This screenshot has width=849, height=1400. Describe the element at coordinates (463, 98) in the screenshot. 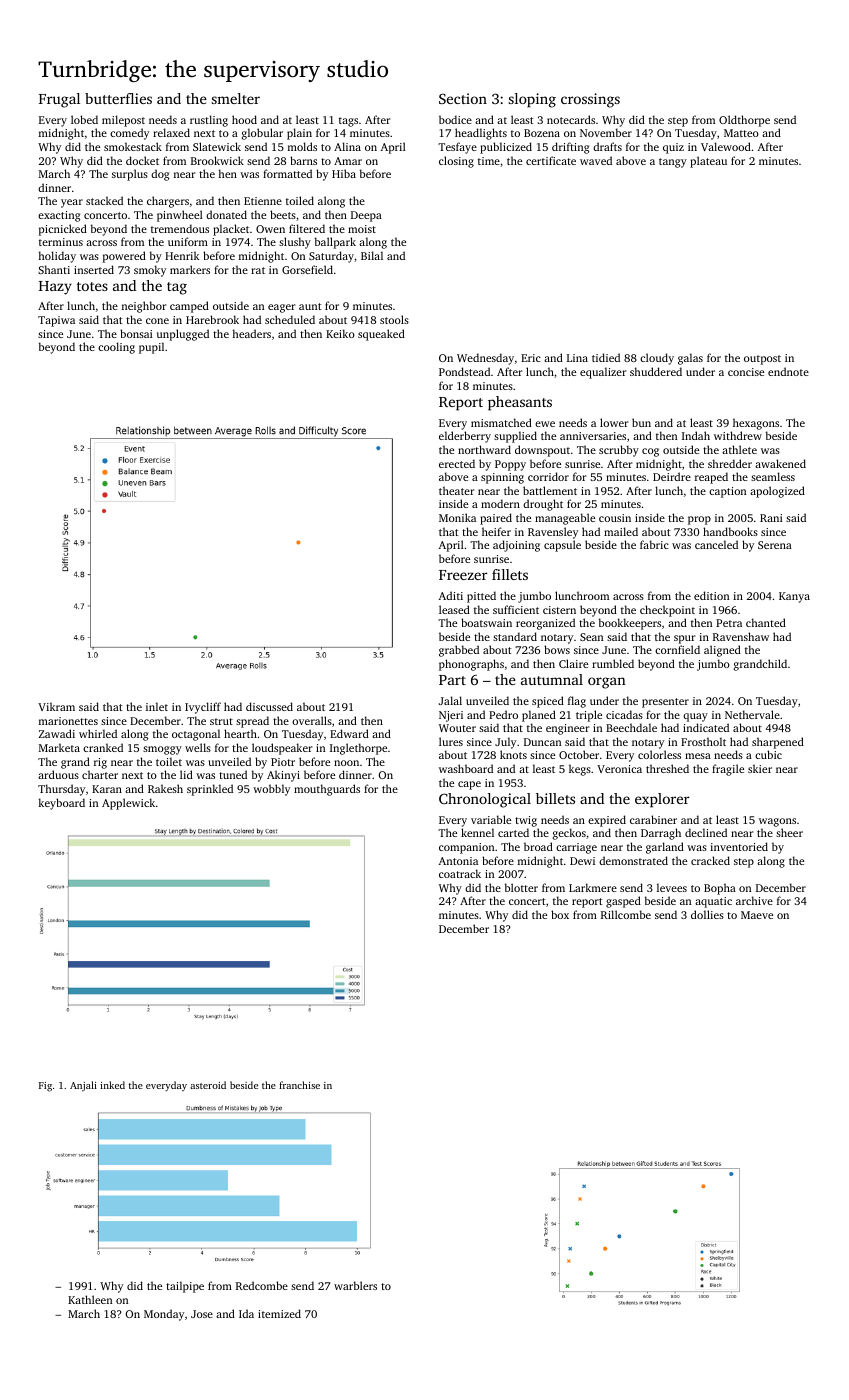

I see `Section` at that location.
